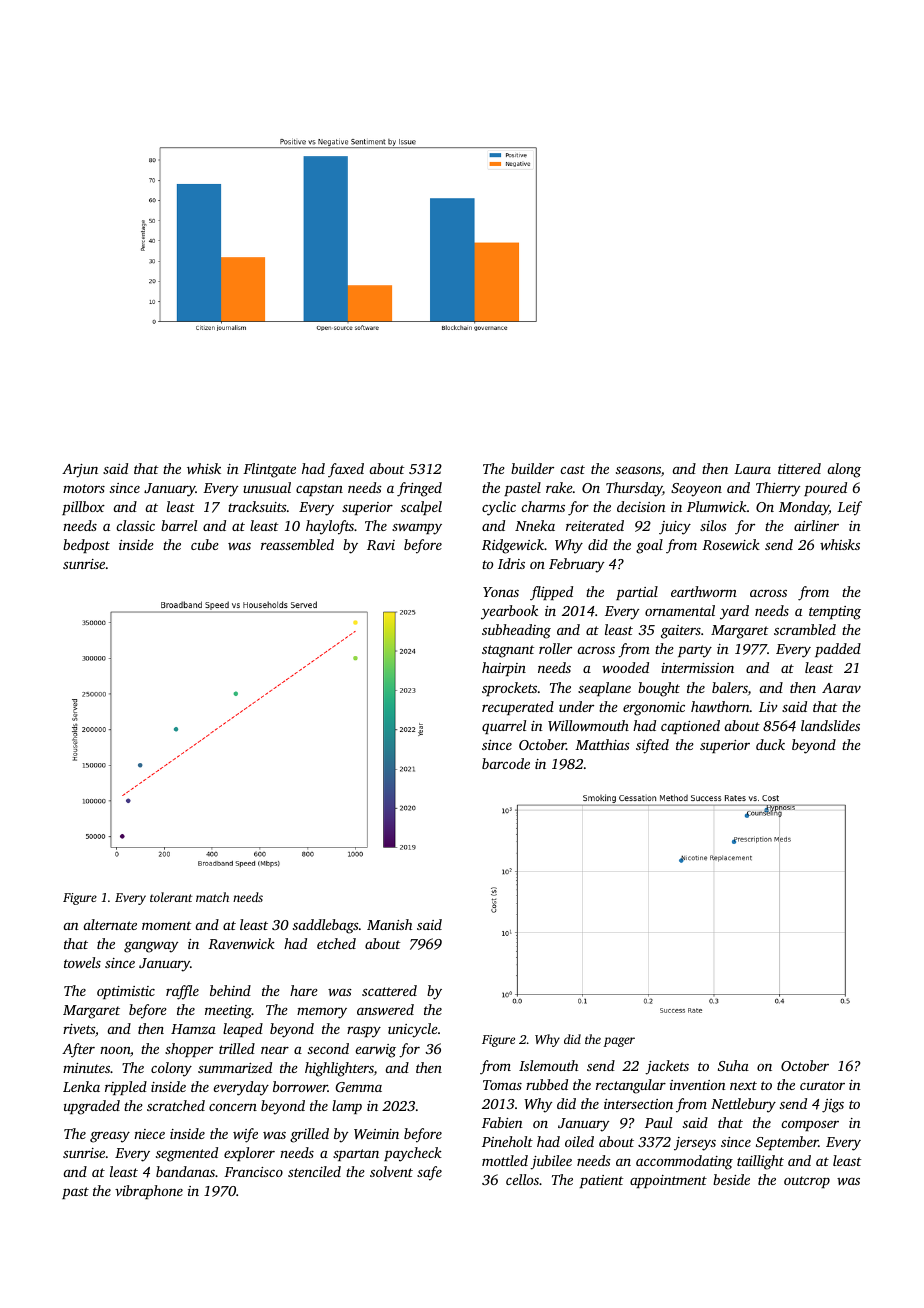 The image size is (924, 1308). I want to click on quarrel, so click(504, 727).
